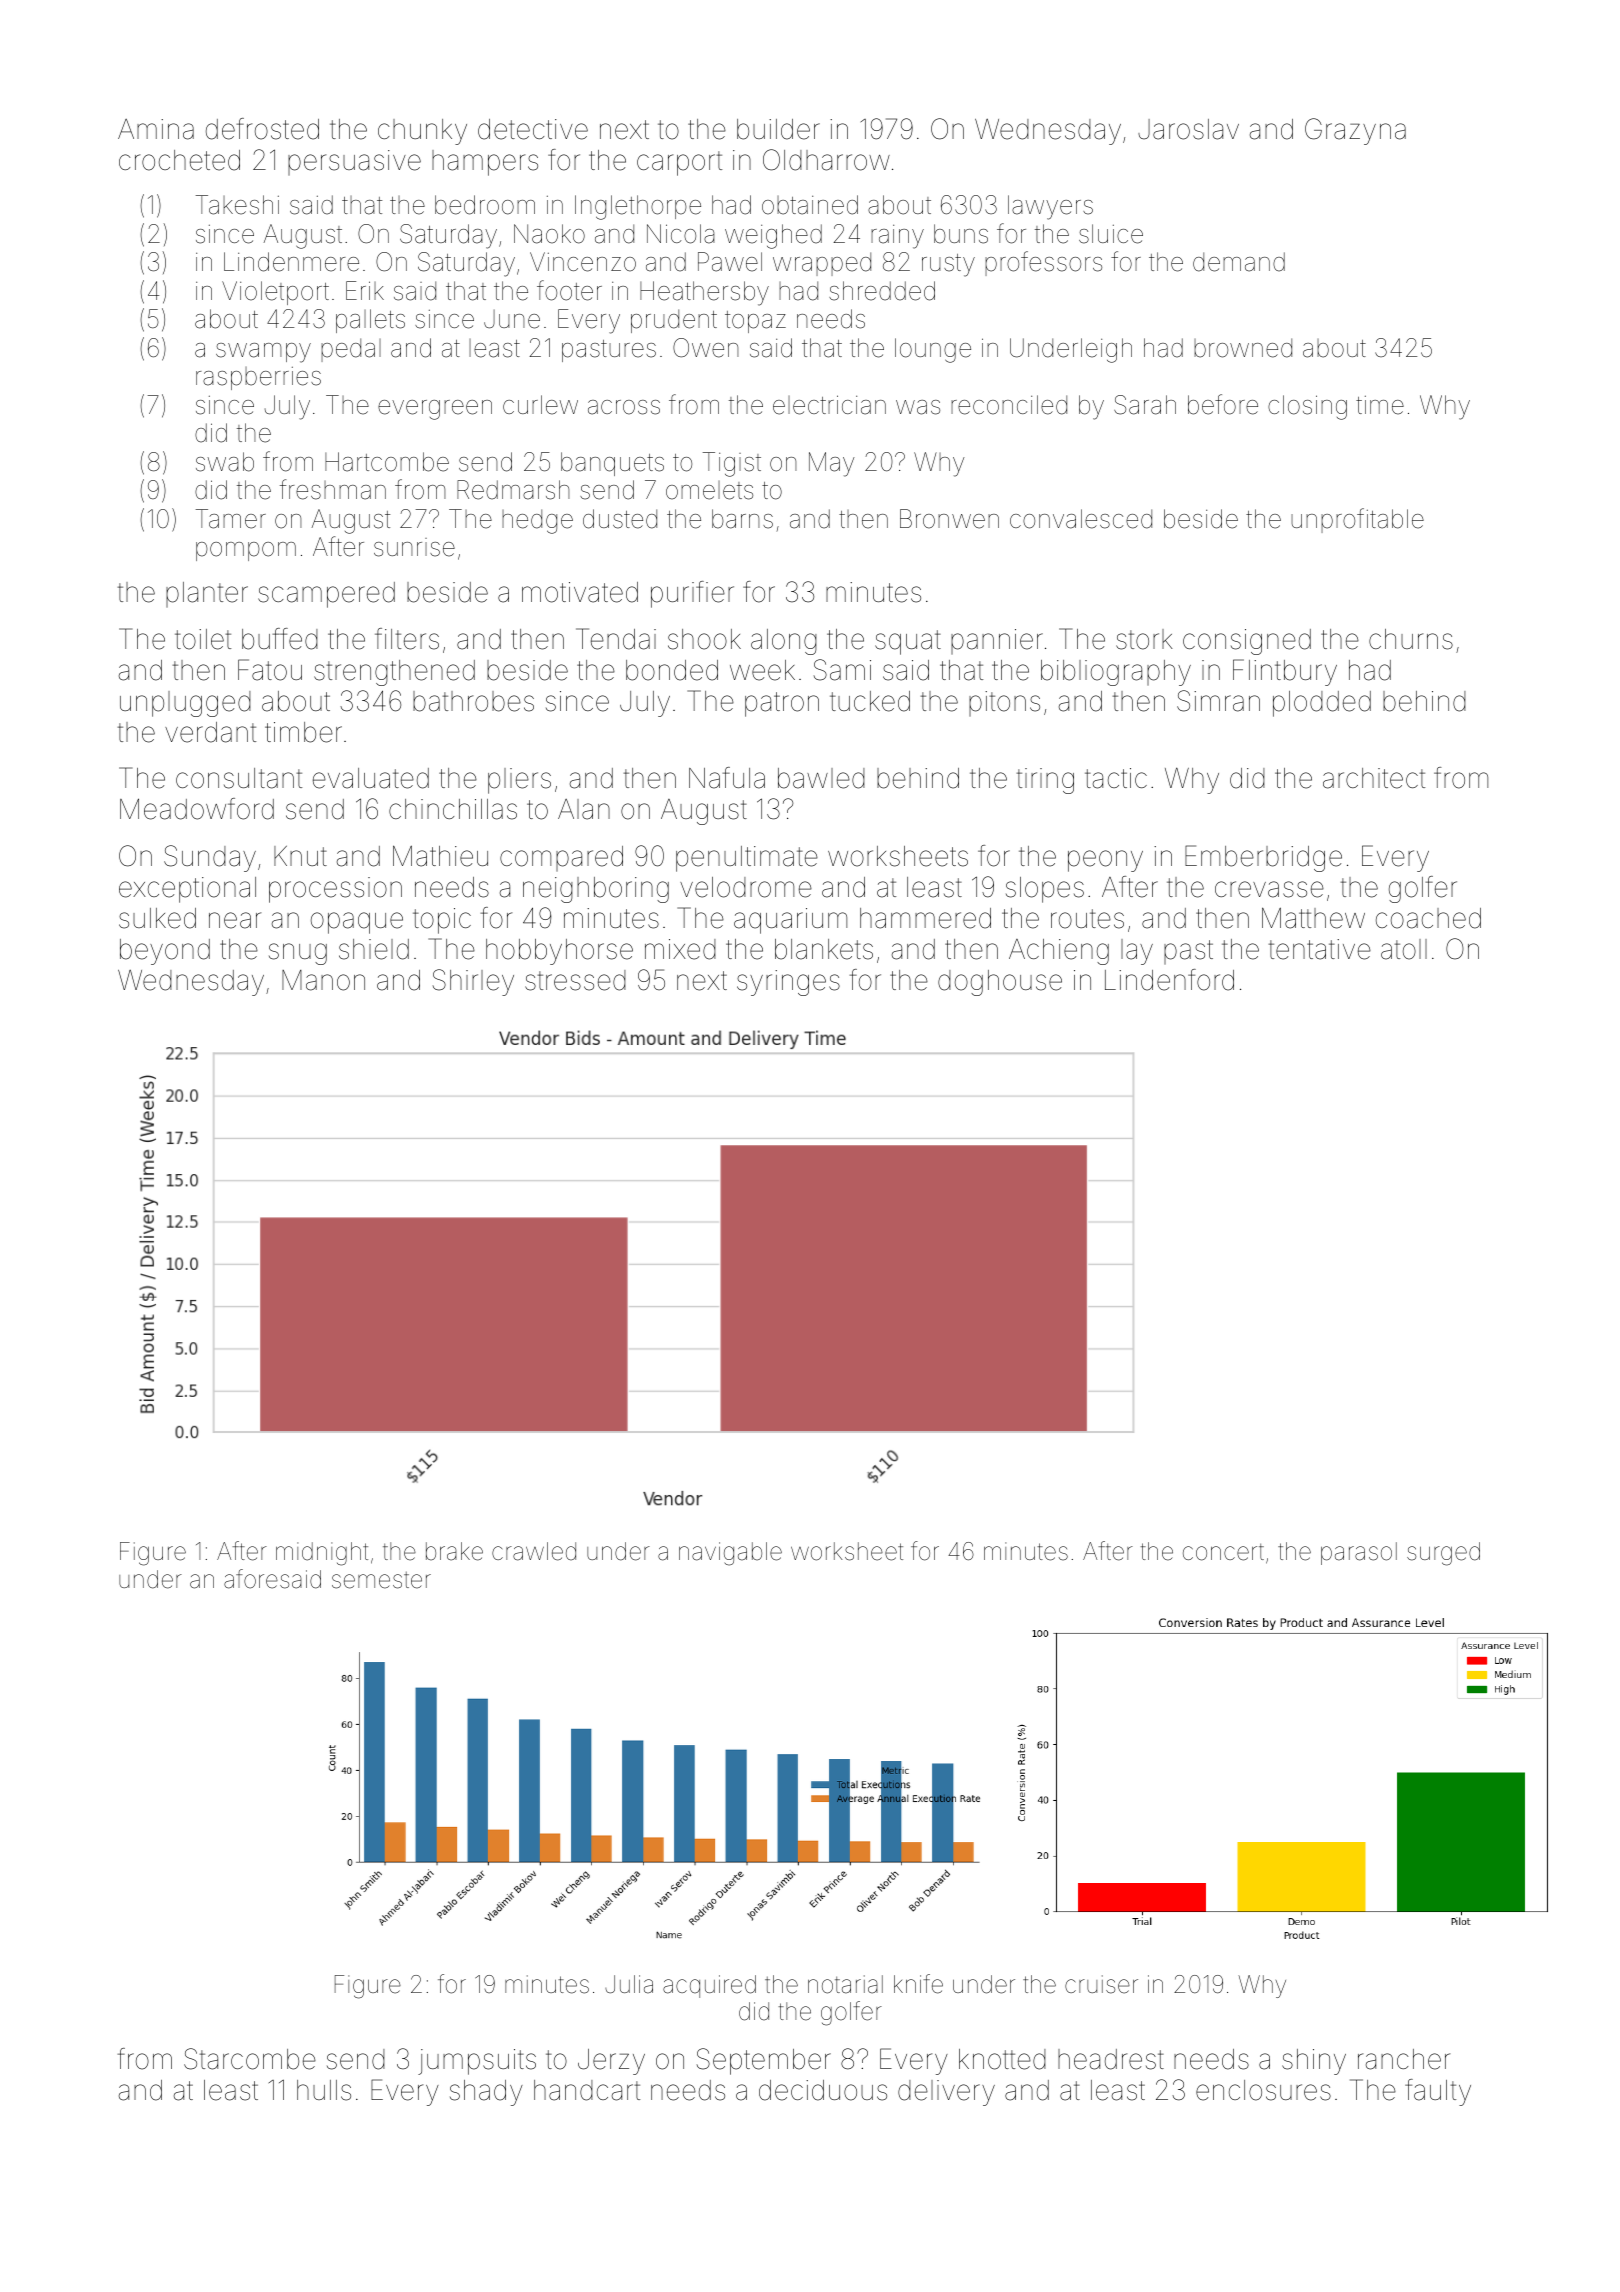  What do you see at coordinates (486, 2093) in the image?
I see `shady` at bounding box center [486, 2093].
